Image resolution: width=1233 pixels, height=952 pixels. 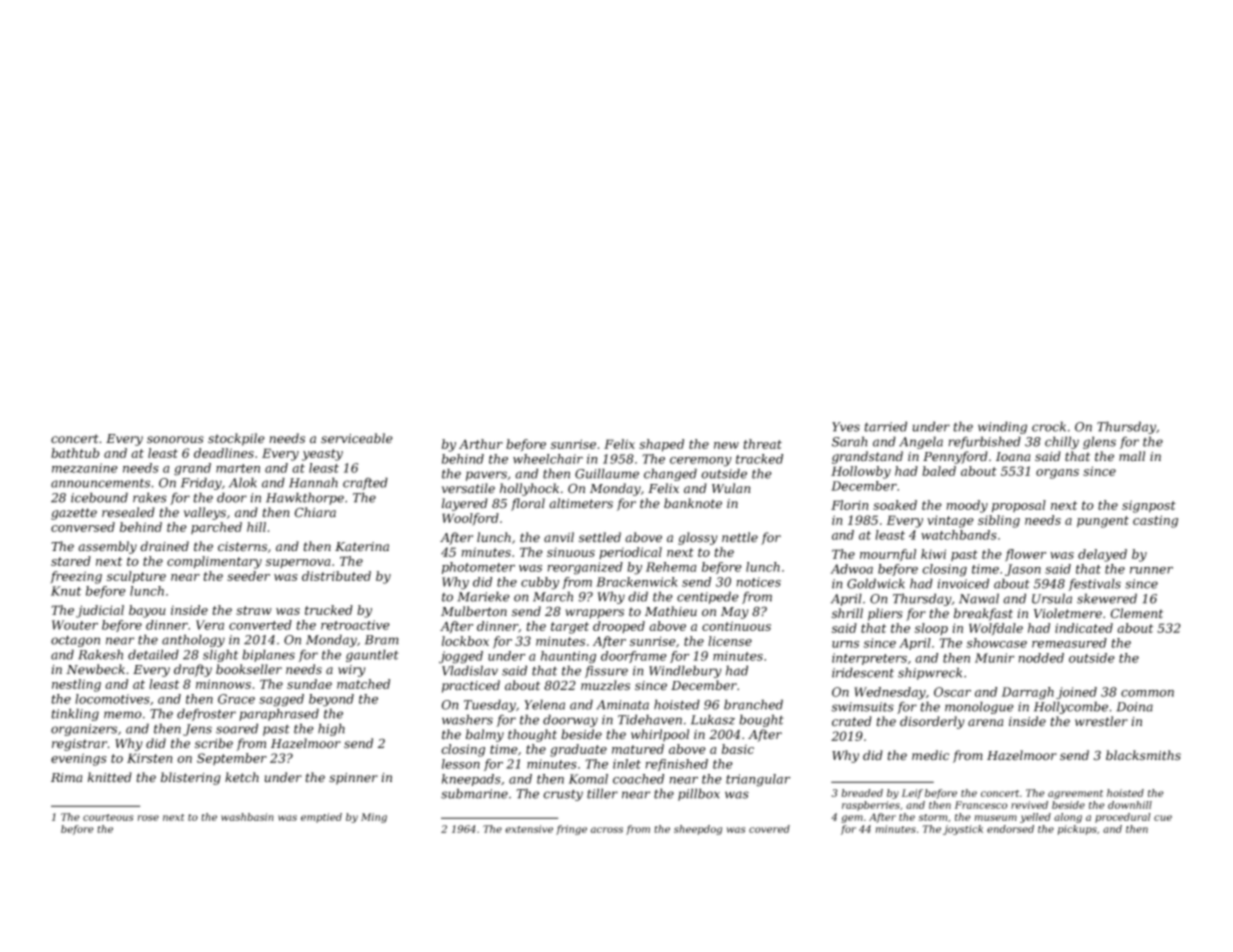 What do you see at coordinates (594, 614) in the page?
I see `wrappers` at bounding box center [594, 614].
